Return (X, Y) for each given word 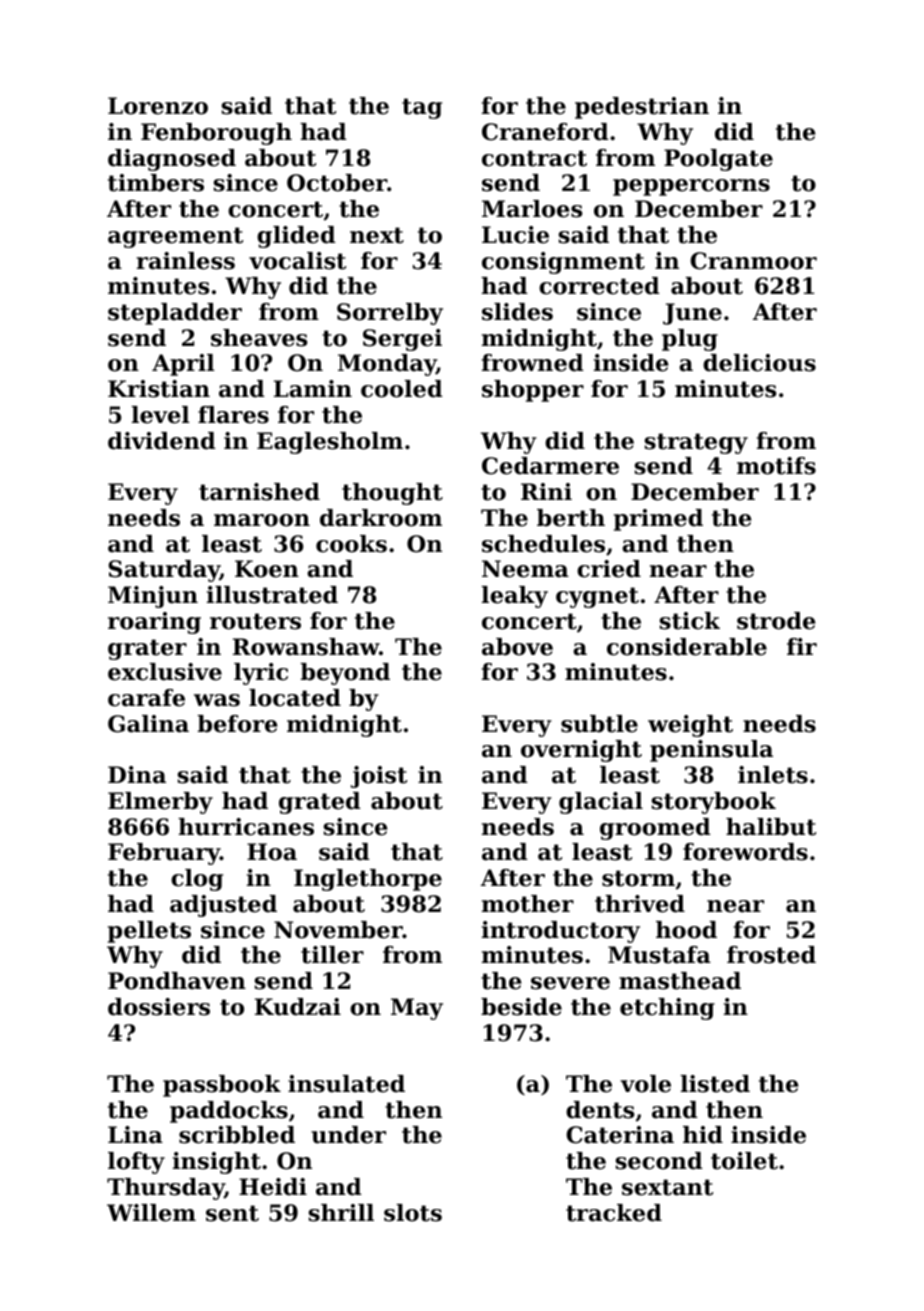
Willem (151, 1213)
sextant (667, 1187)
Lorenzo (158, 106)
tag (422, 108)
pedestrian (642, 108)
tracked (614, 1213)
